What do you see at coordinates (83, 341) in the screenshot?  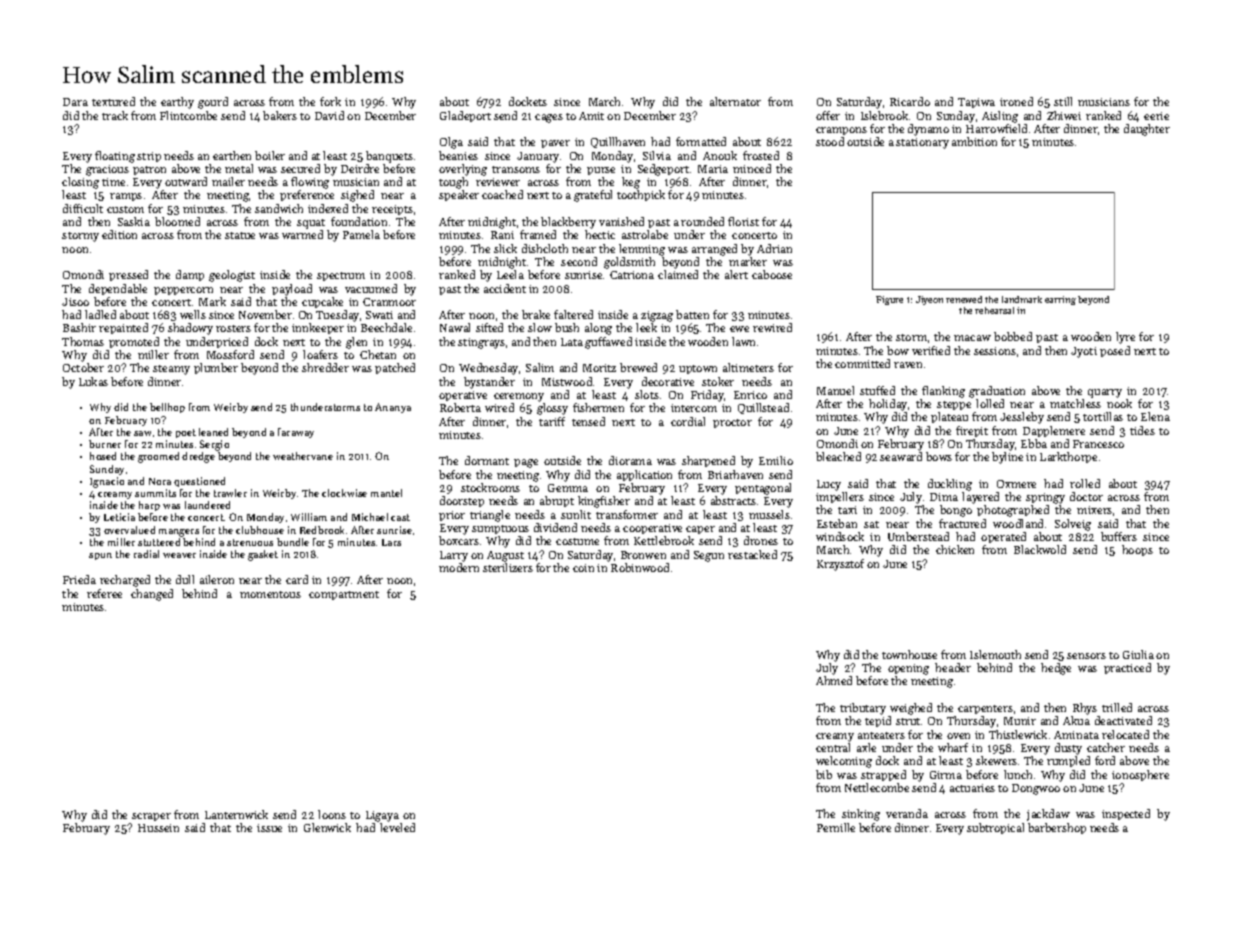 I see `Thomas` at bounding box center [83, 341].
